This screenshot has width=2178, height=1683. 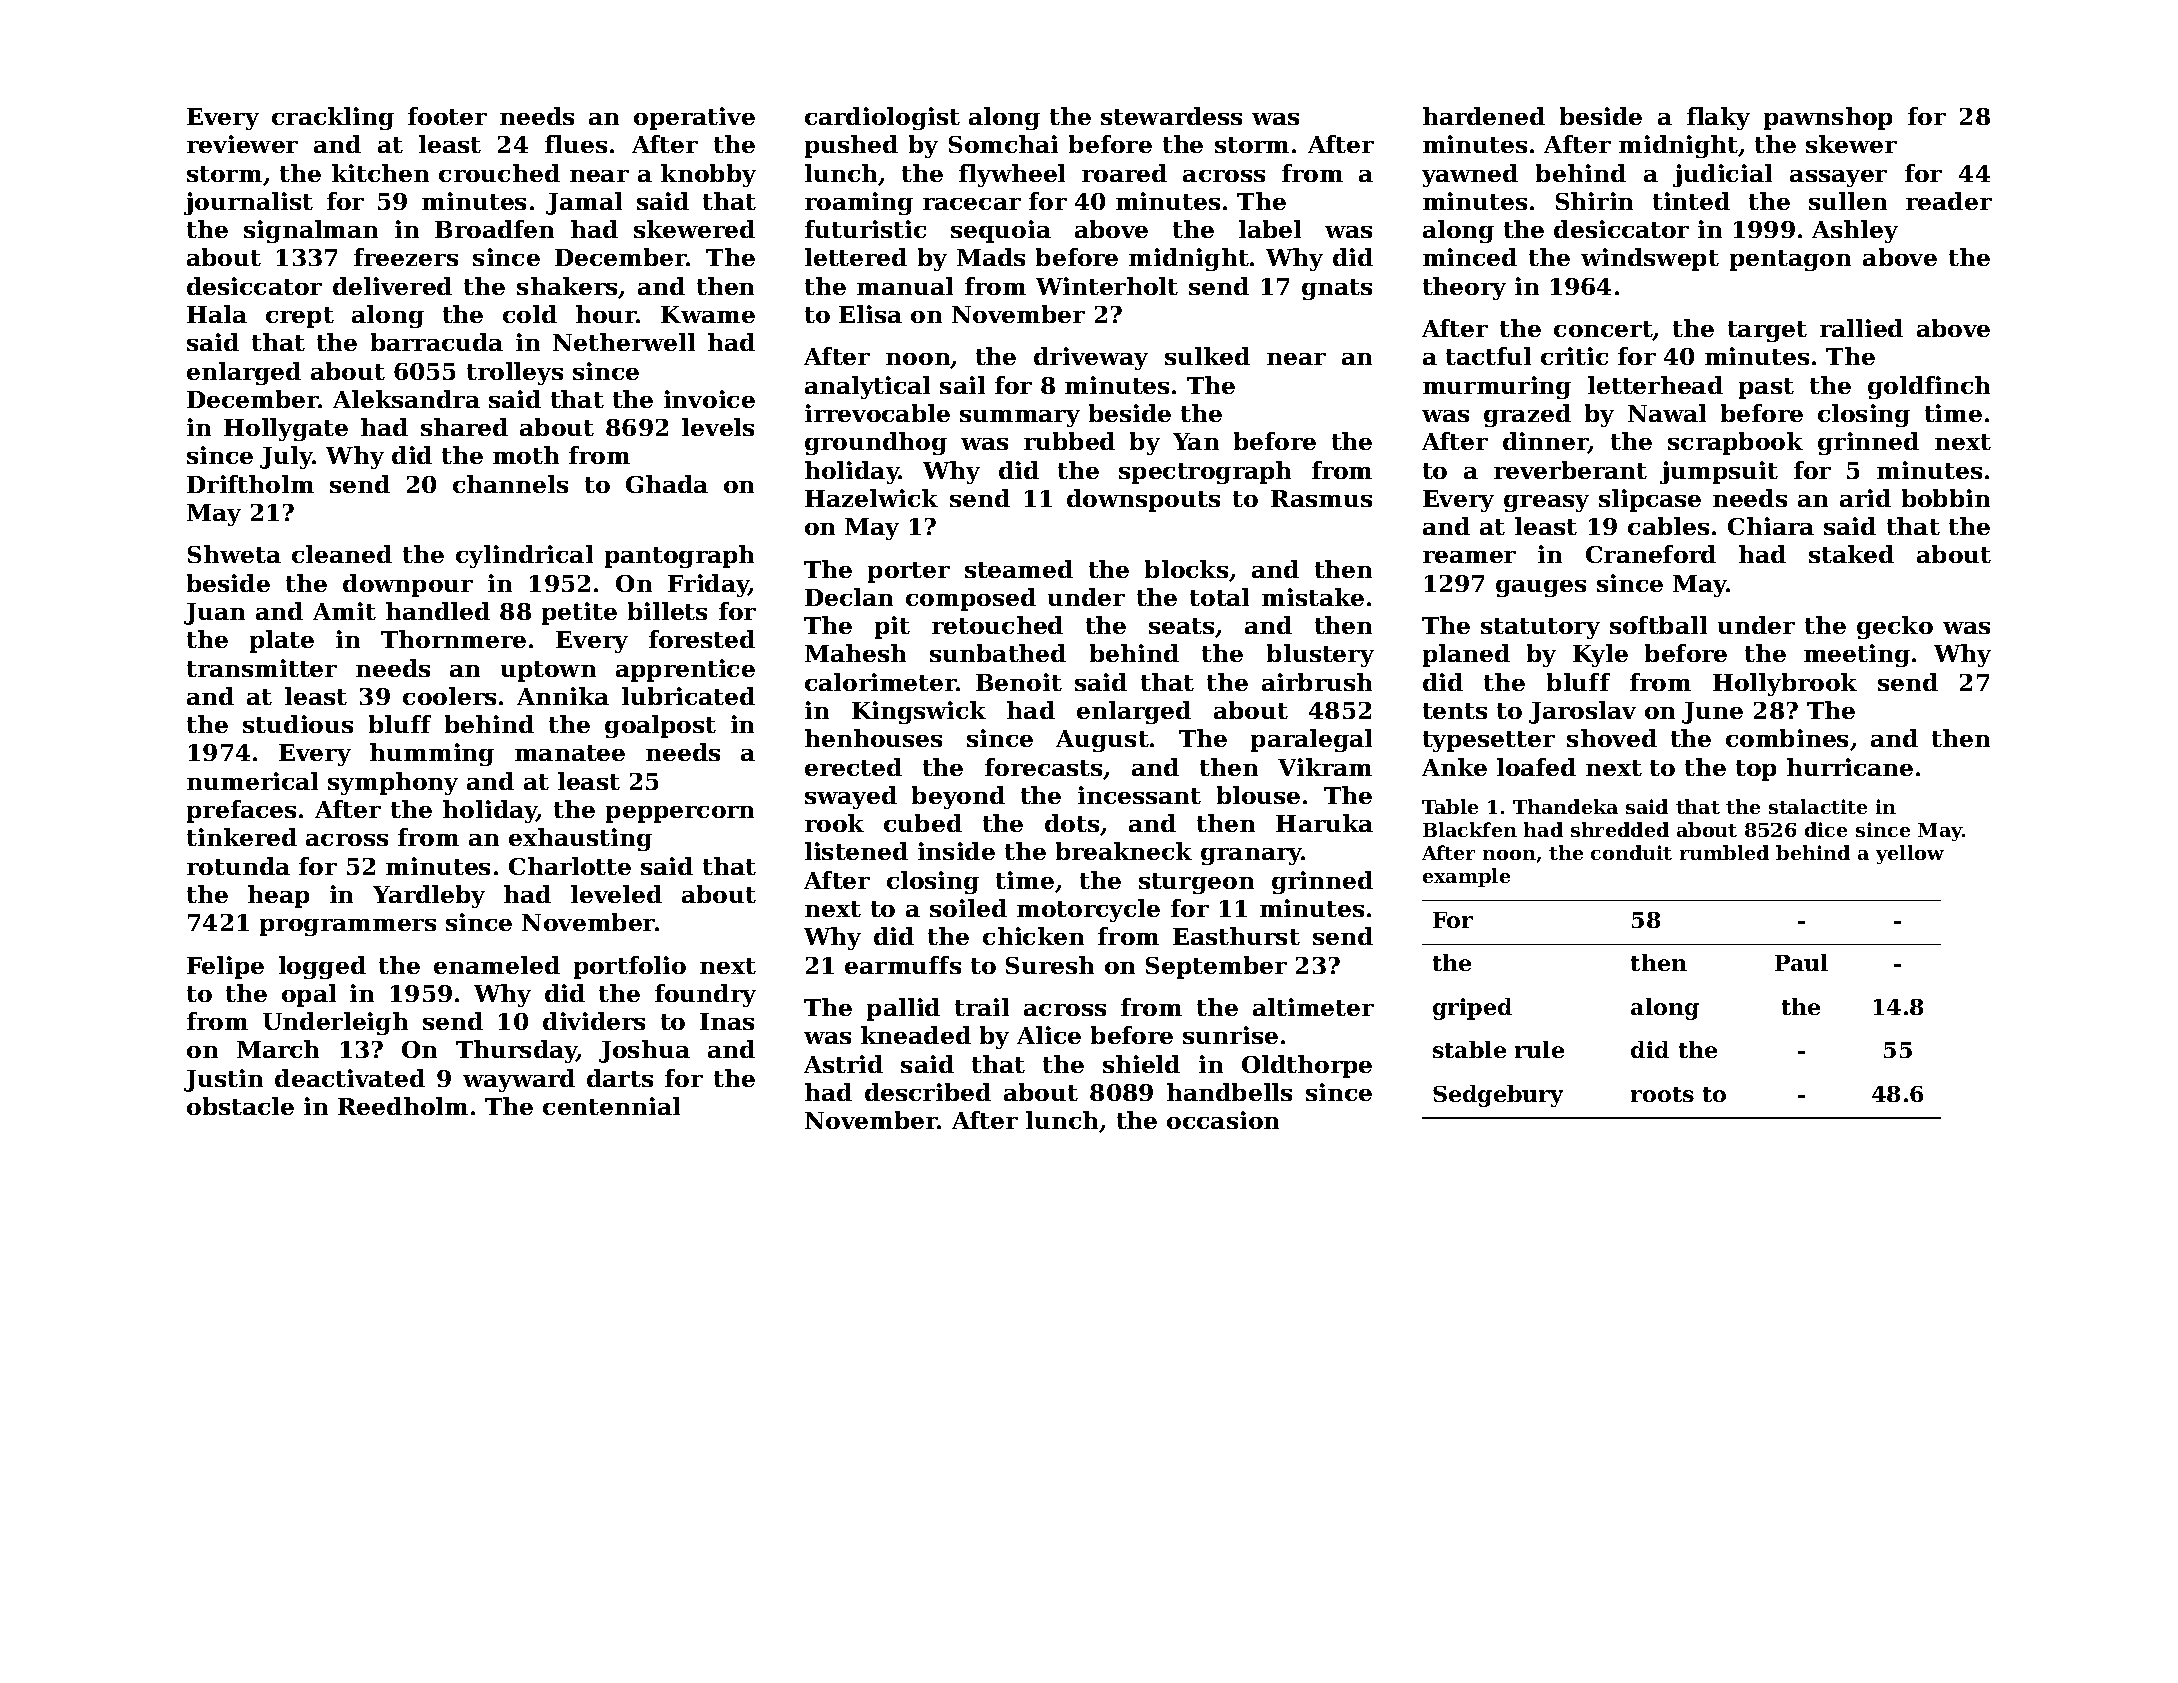 I want to click on stewardess, so click(x=1171, y=116).
